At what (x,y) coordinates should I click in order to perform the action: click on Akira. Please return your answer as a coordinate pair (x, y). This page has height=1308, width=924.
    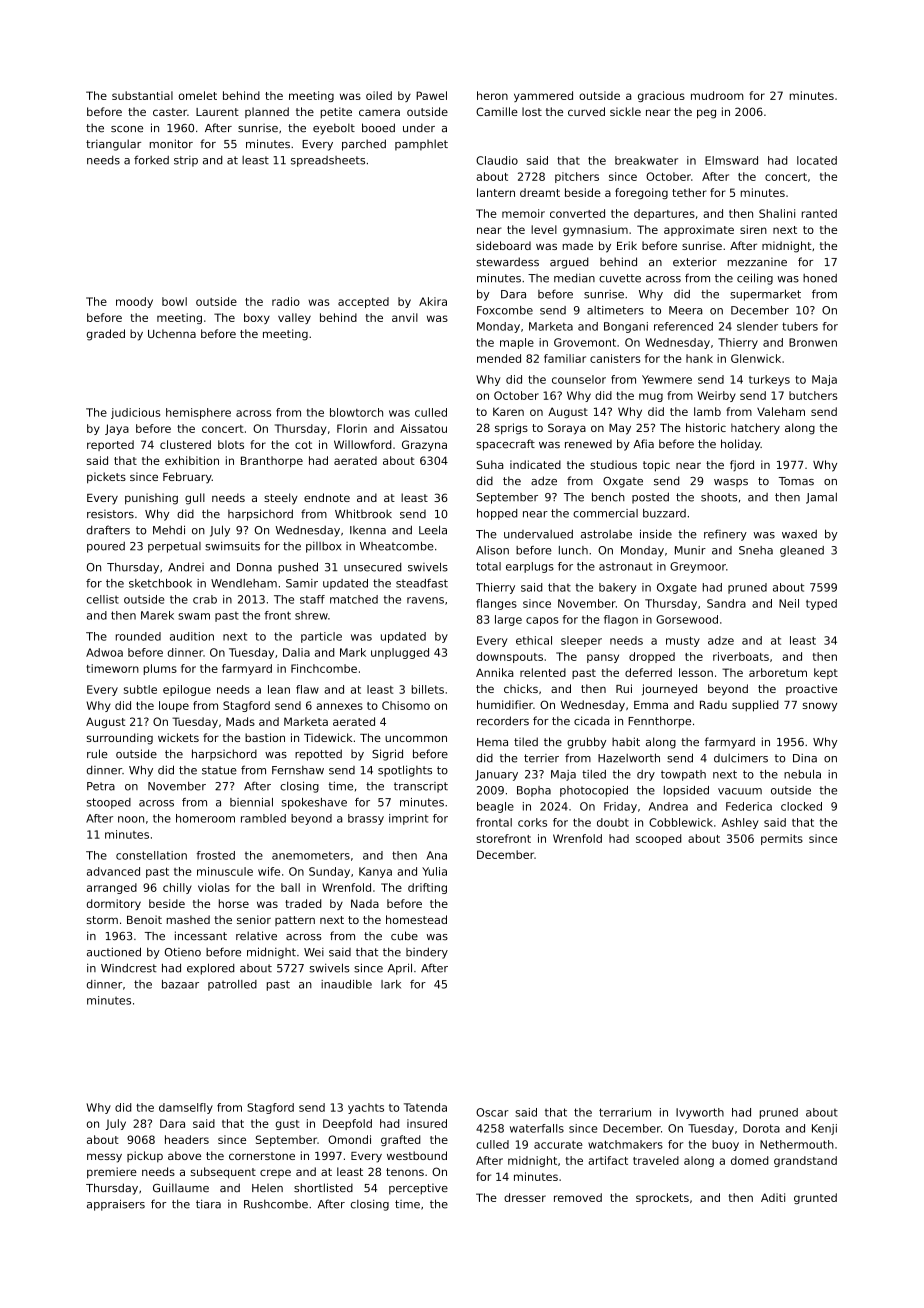
    Looking at the image, I should click on (433, 301).
